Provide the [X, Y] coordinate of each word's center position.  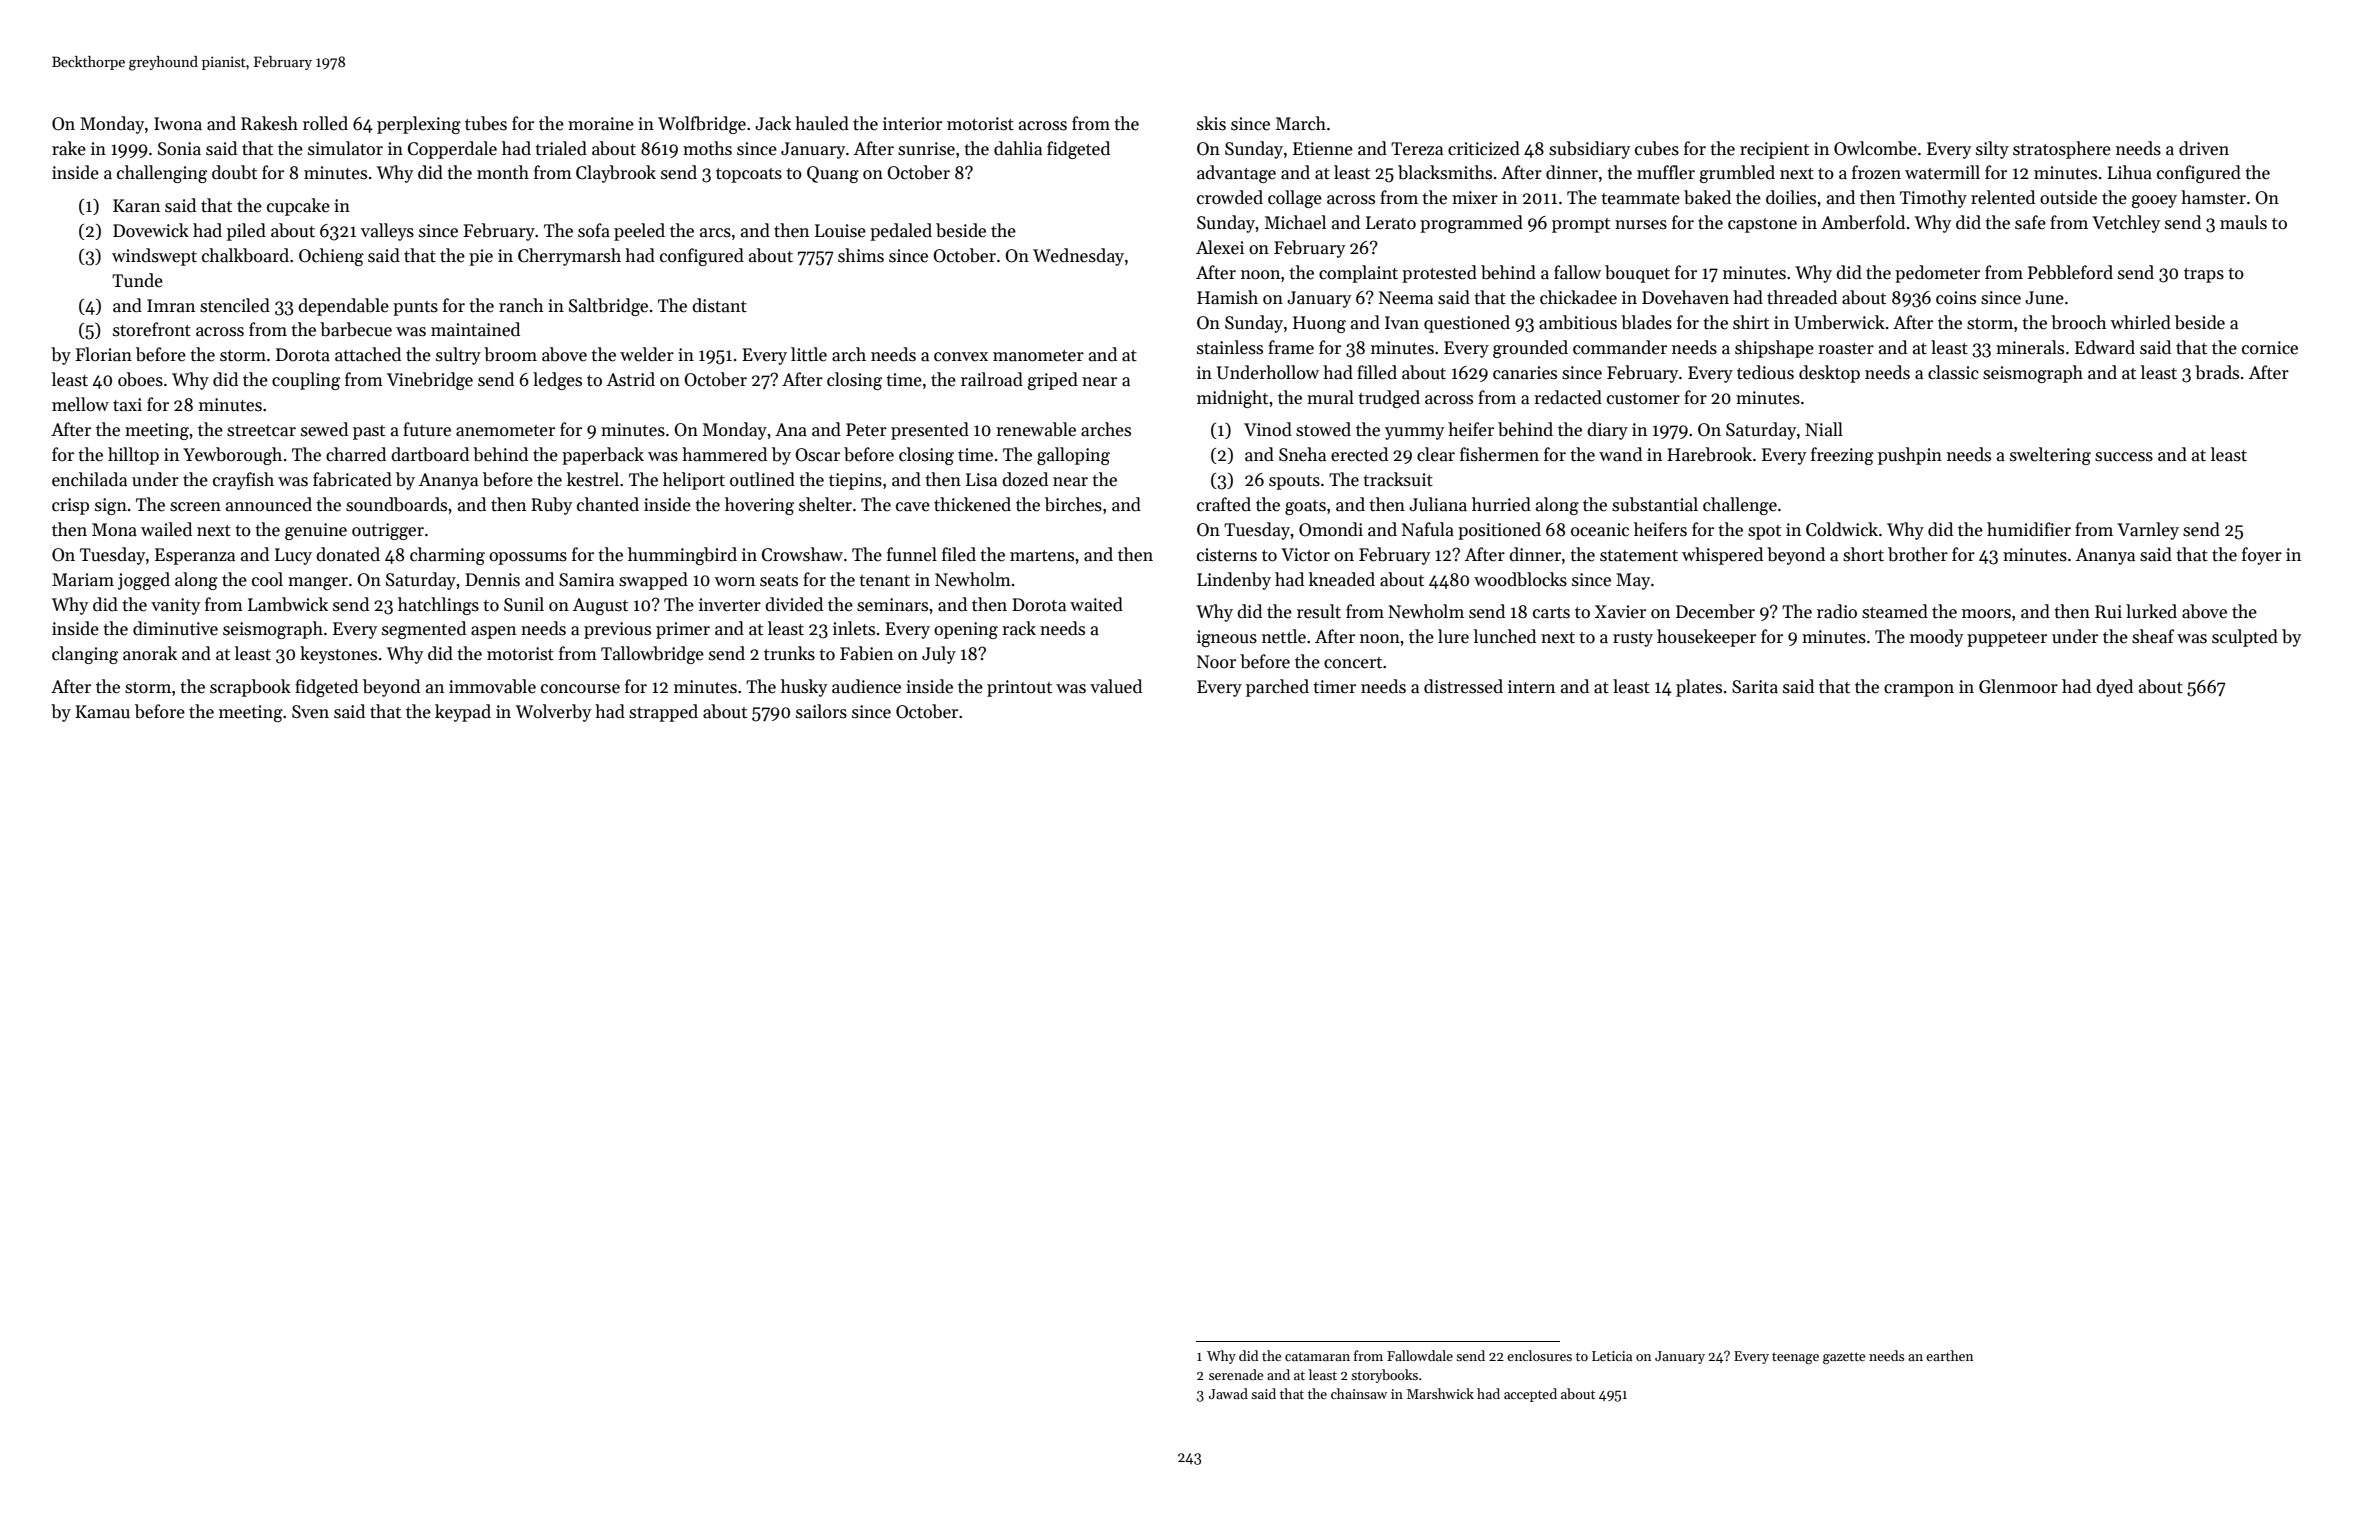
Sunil [524, 604]
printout [1019, 688]
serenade [1236, 1374]
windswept [154, 257]
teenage [1795, 1358]
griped [1053, 381]
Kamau [102, 712]
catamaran [1317, 1356]
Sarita [1755, 687]
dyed [2114, 688]
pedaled [901, 232]
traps [2204, 275]
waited [1096, 604]
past [369, 432]
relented [2003, 197]
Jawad [1228, 1393]
